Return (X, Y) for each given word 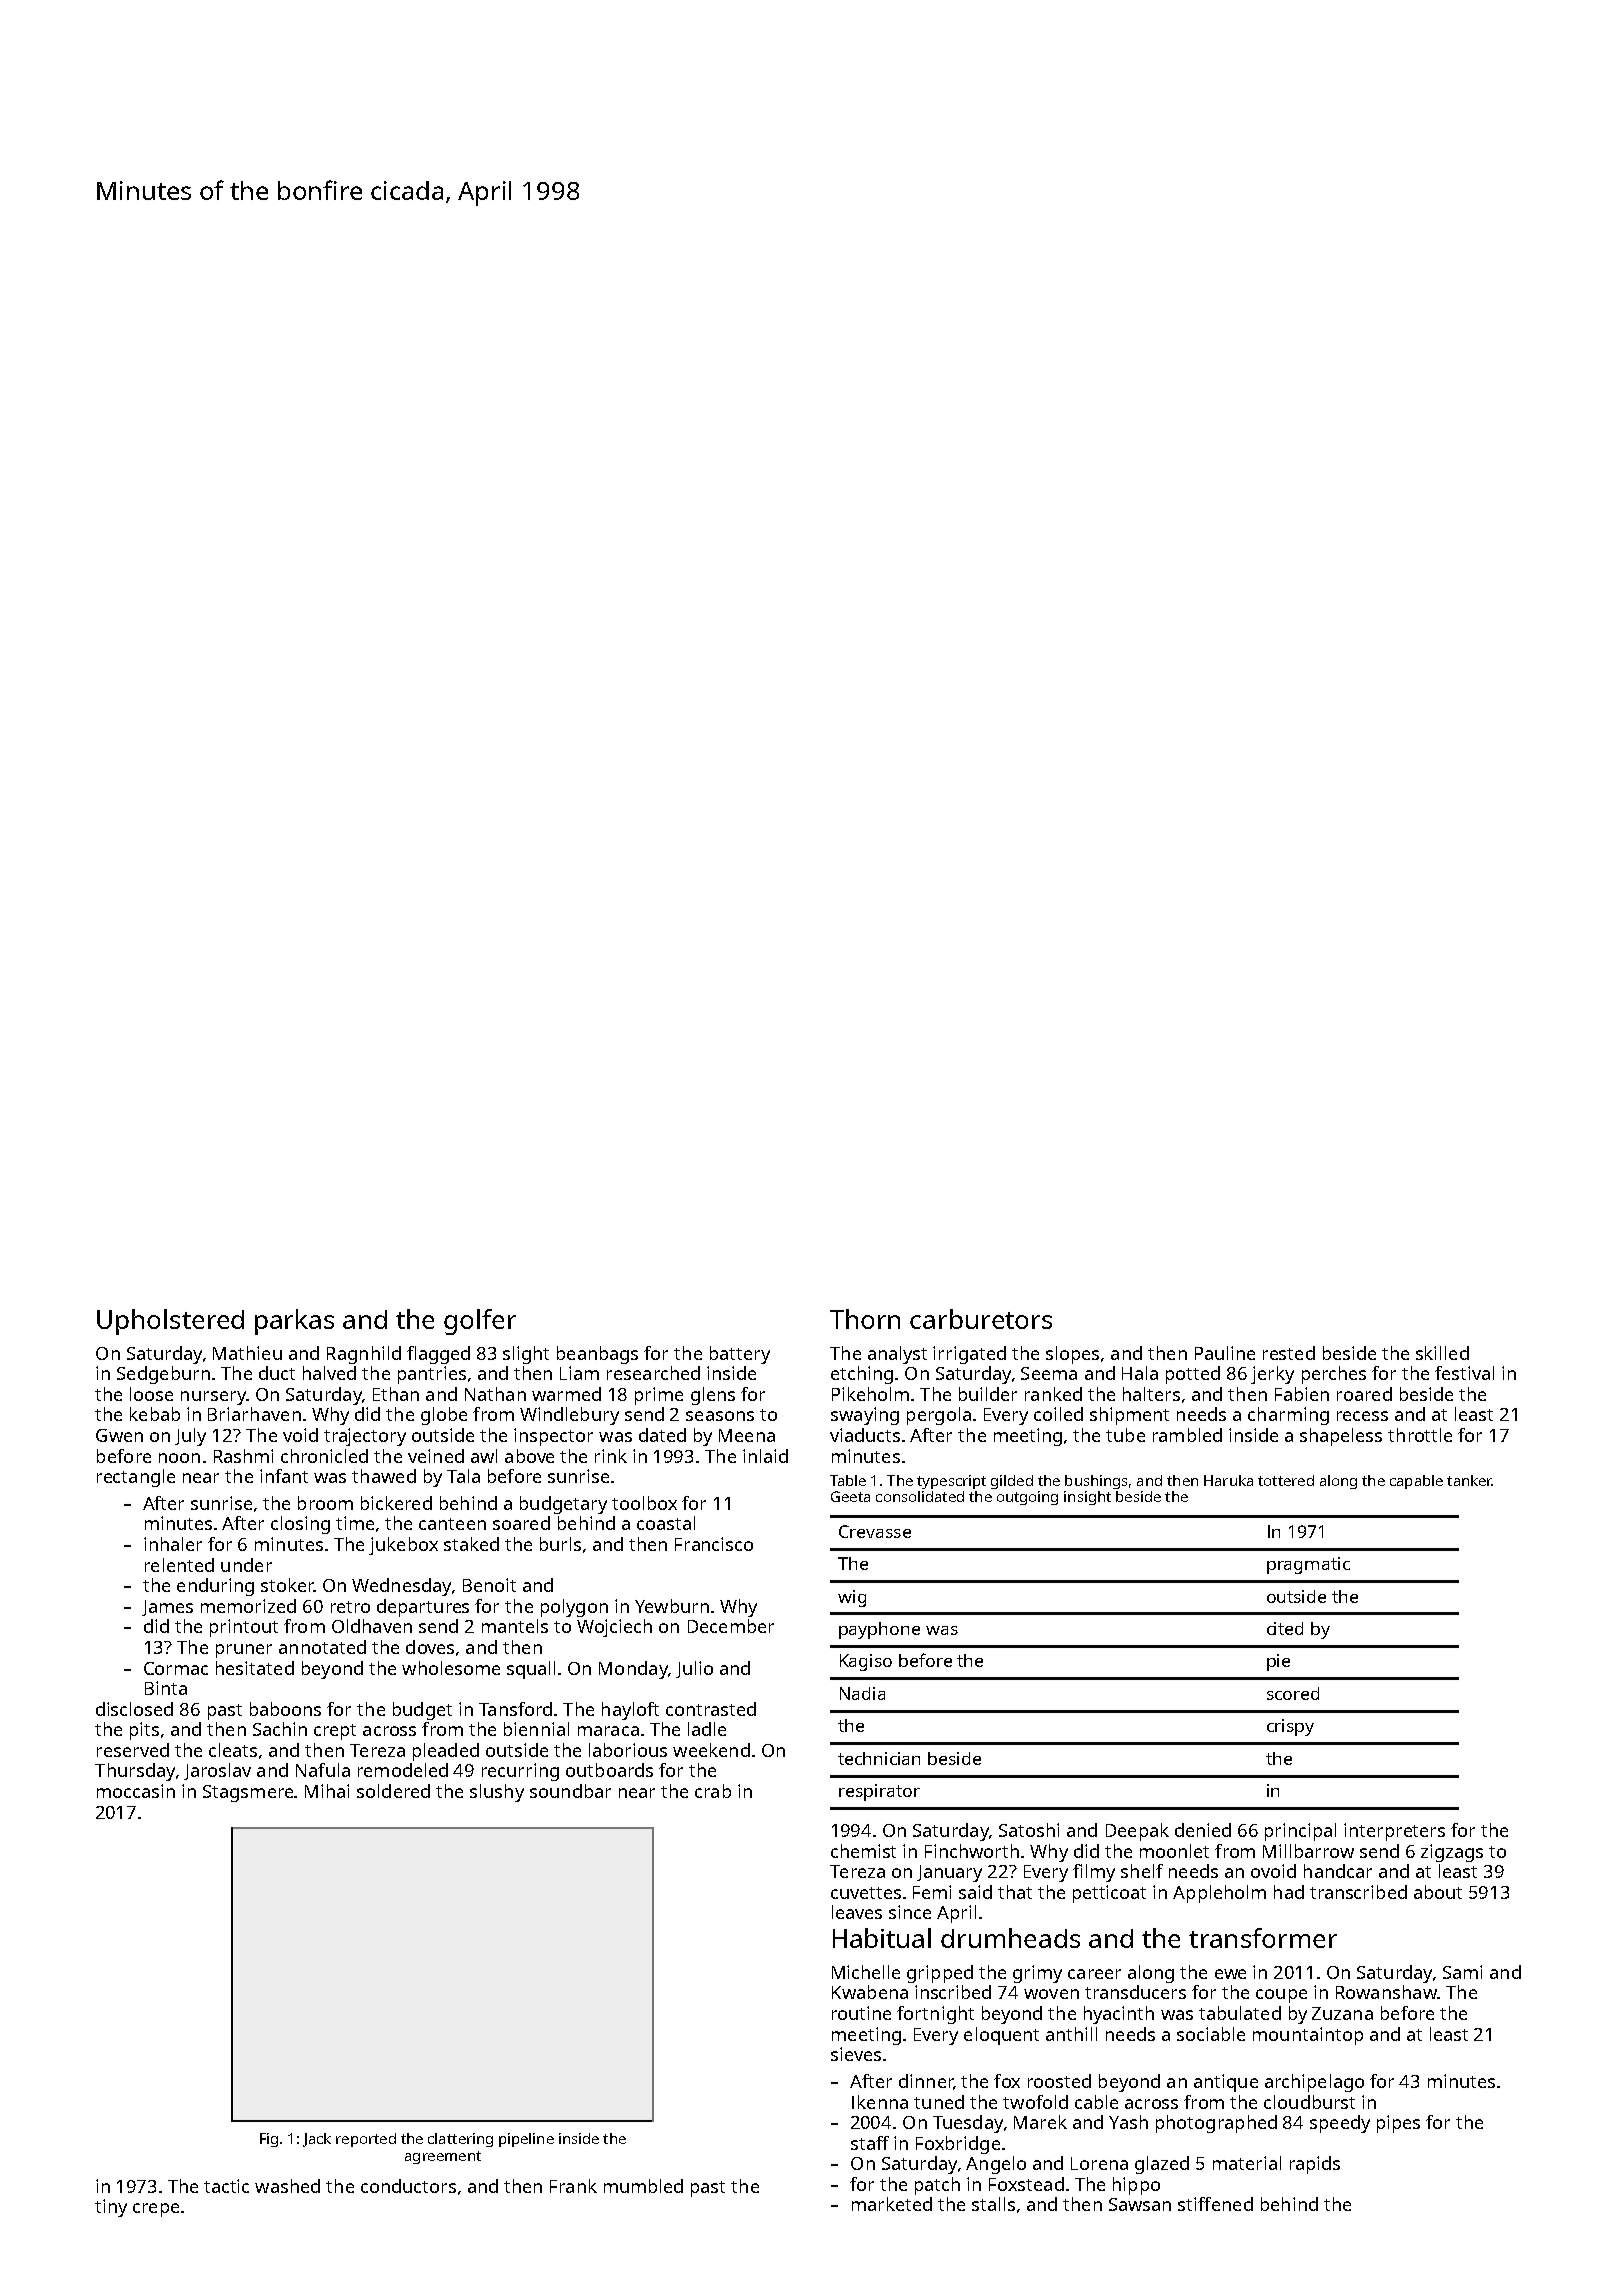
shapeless (1341, 1437)
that (1015, 1892)
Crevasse (875, 1531)
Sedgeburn (163, 1375)
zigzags (1452, 1853)
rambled (1187, 1435)
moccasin (136, 1791)
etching (862, 1375)
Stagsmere (249, 1793)
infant (284, 1476)
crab (713, 1791)
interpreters (1394, 1832)
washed (287, 2186)
